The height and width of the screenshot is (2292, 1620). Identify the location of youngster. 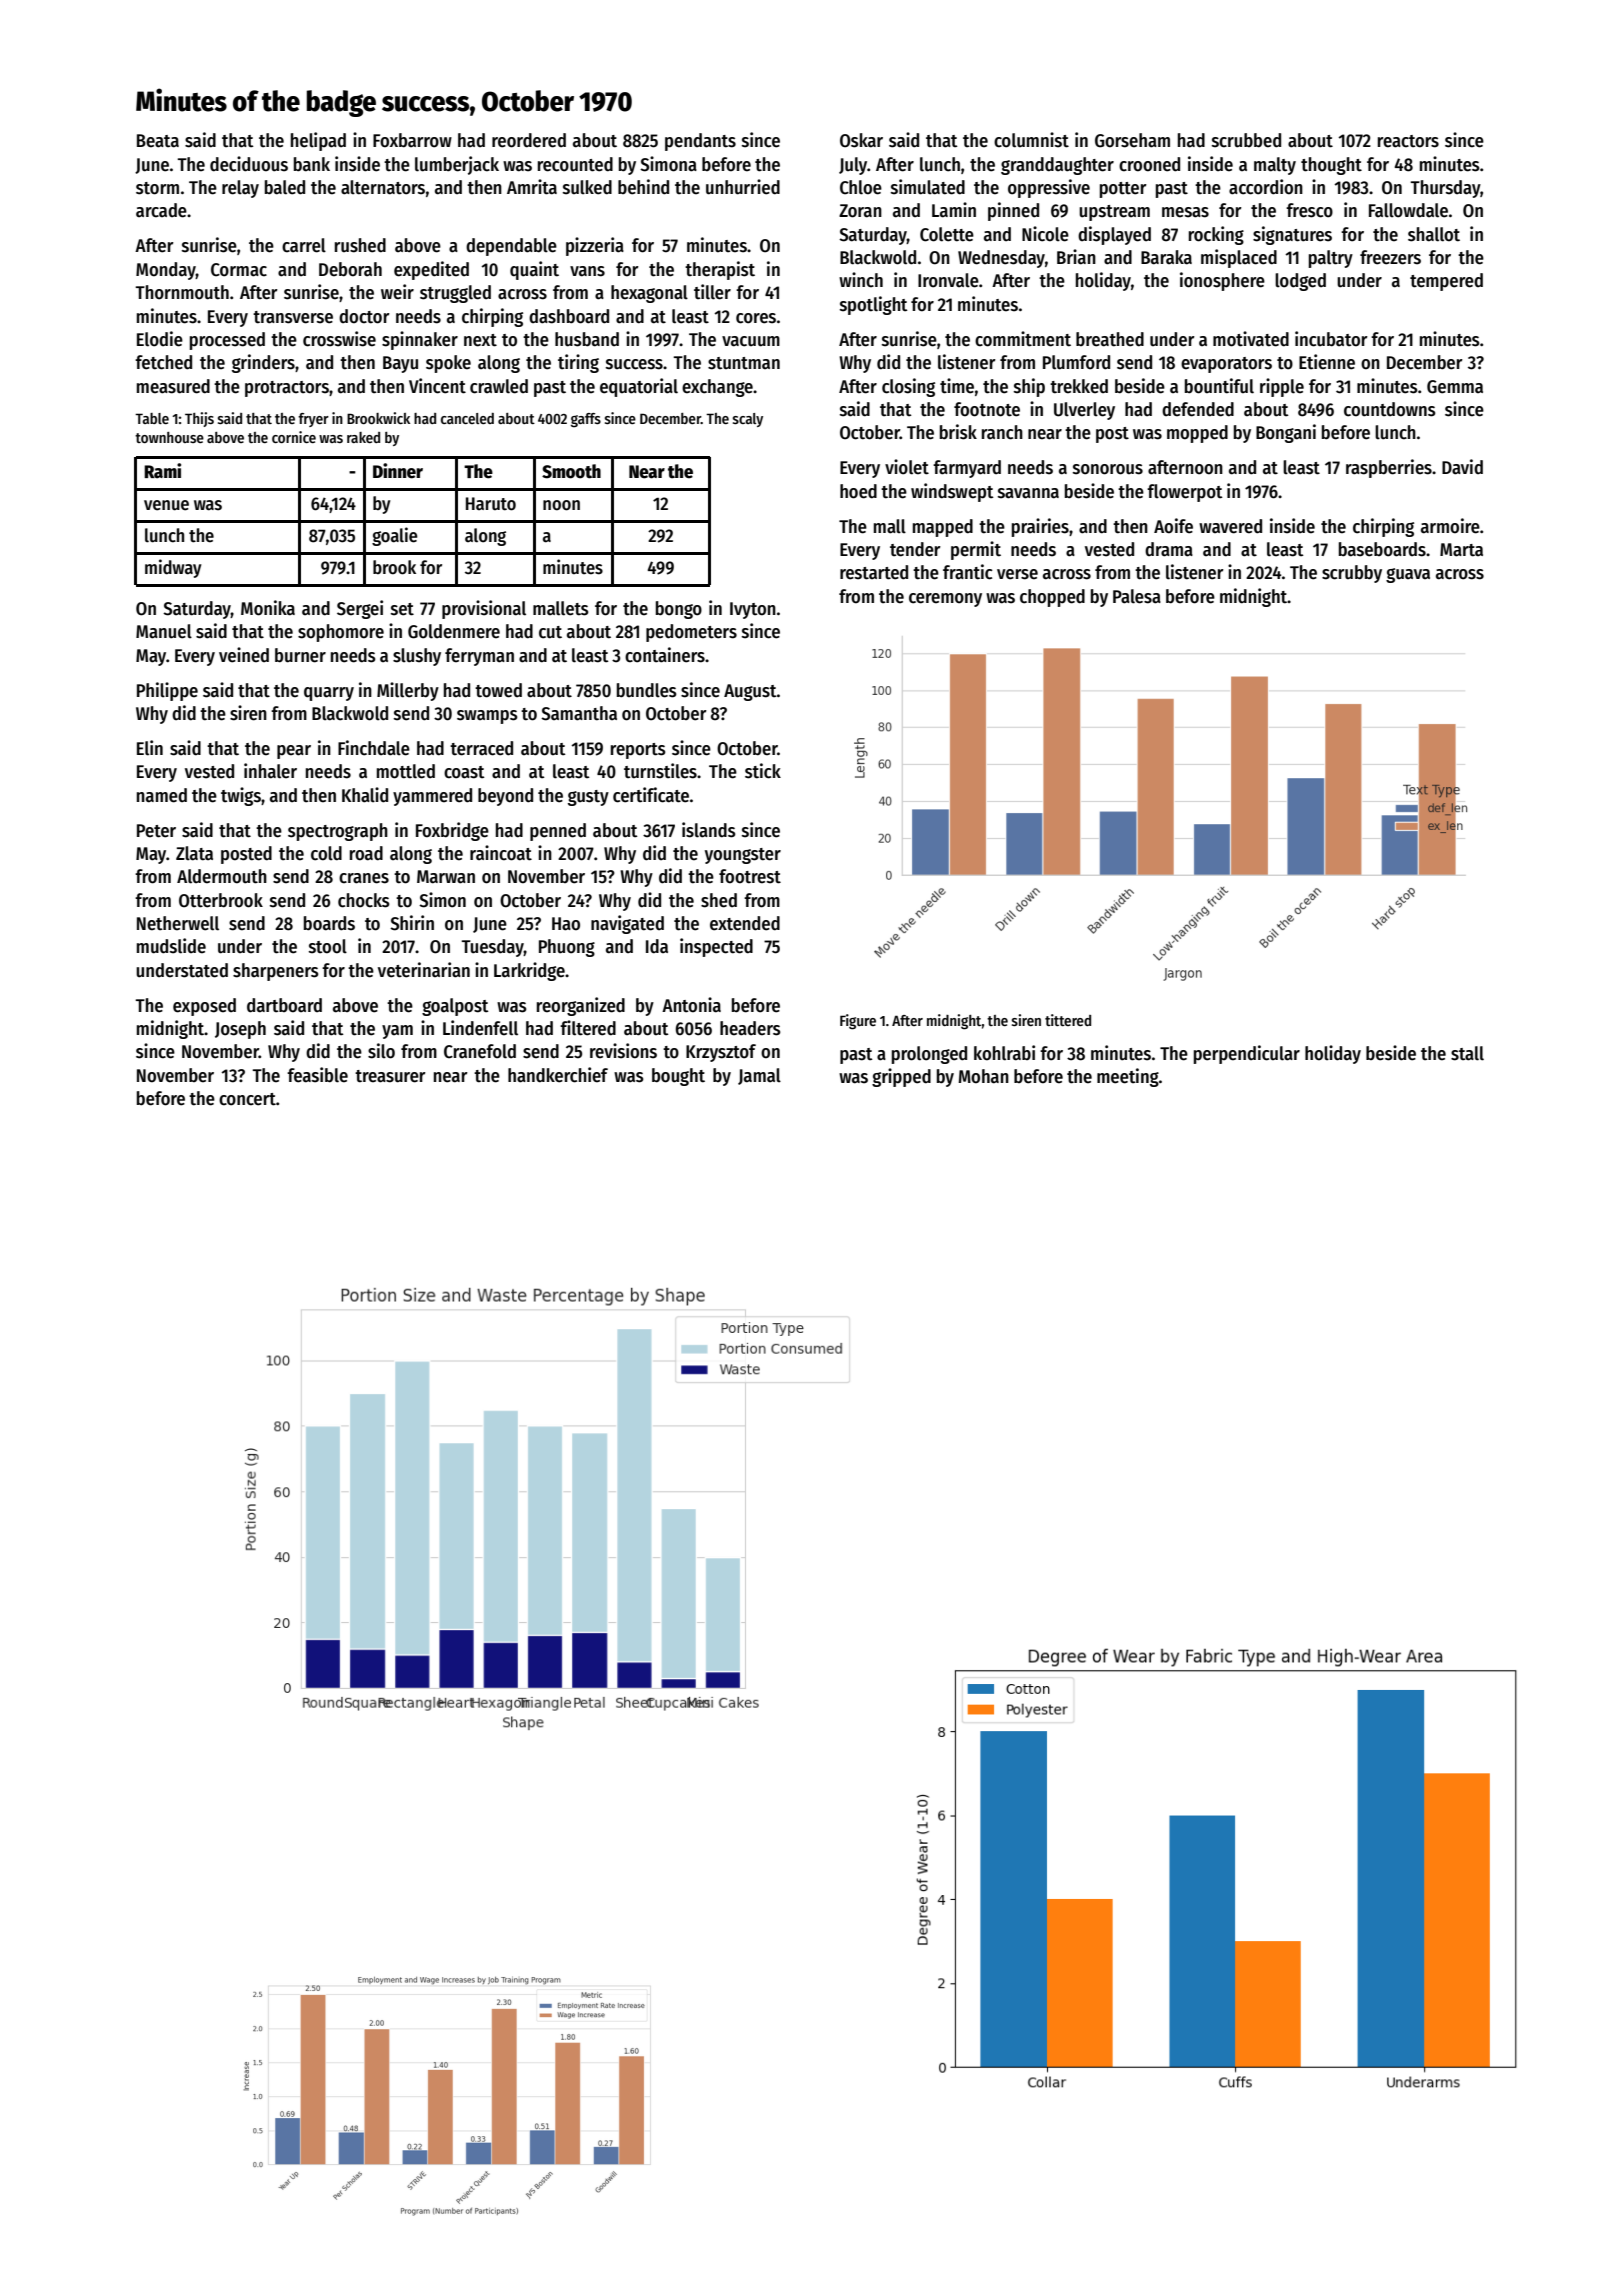
(743, 856).
